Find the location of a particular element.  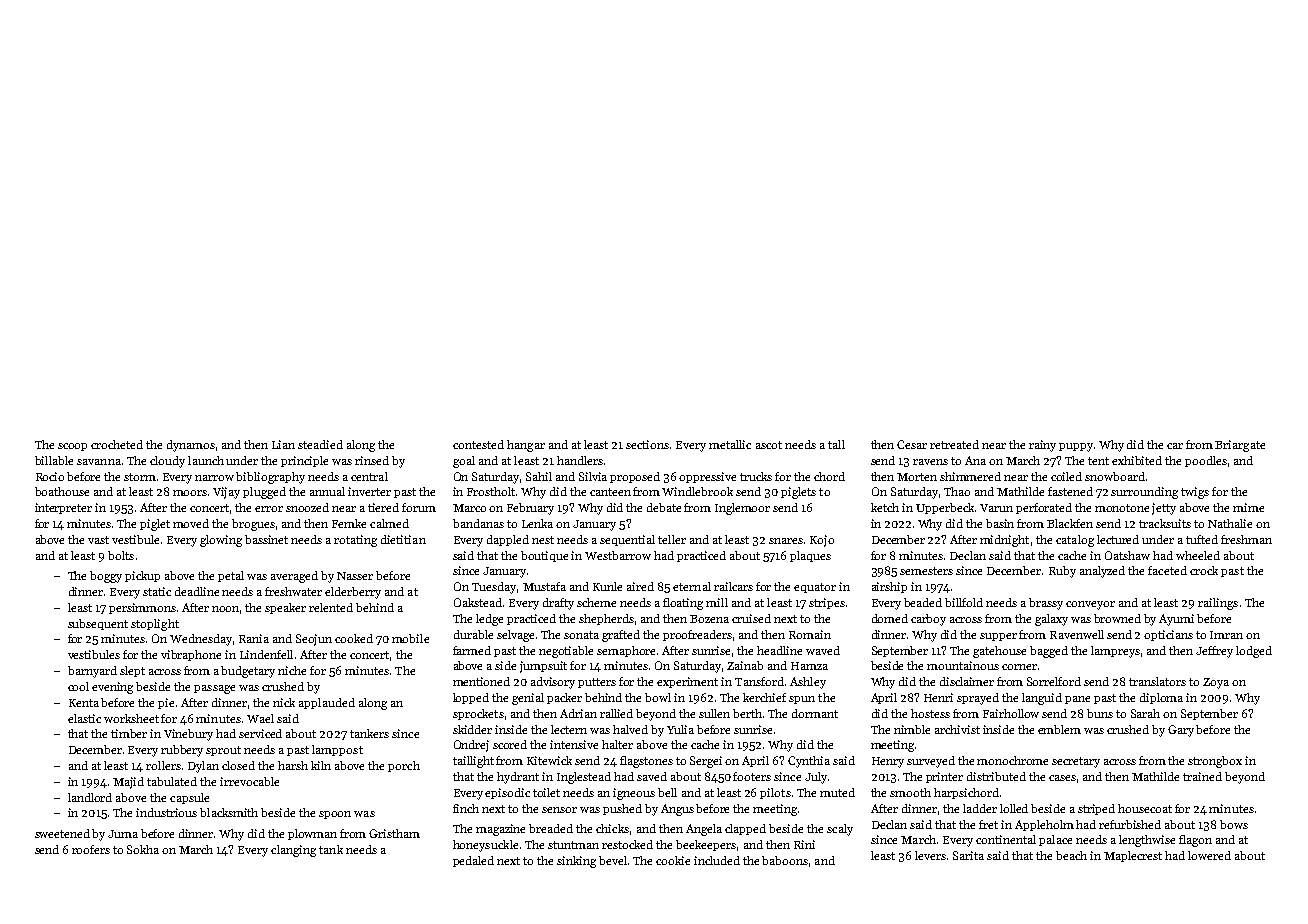

trucks is located at coordinates (756, 476).
